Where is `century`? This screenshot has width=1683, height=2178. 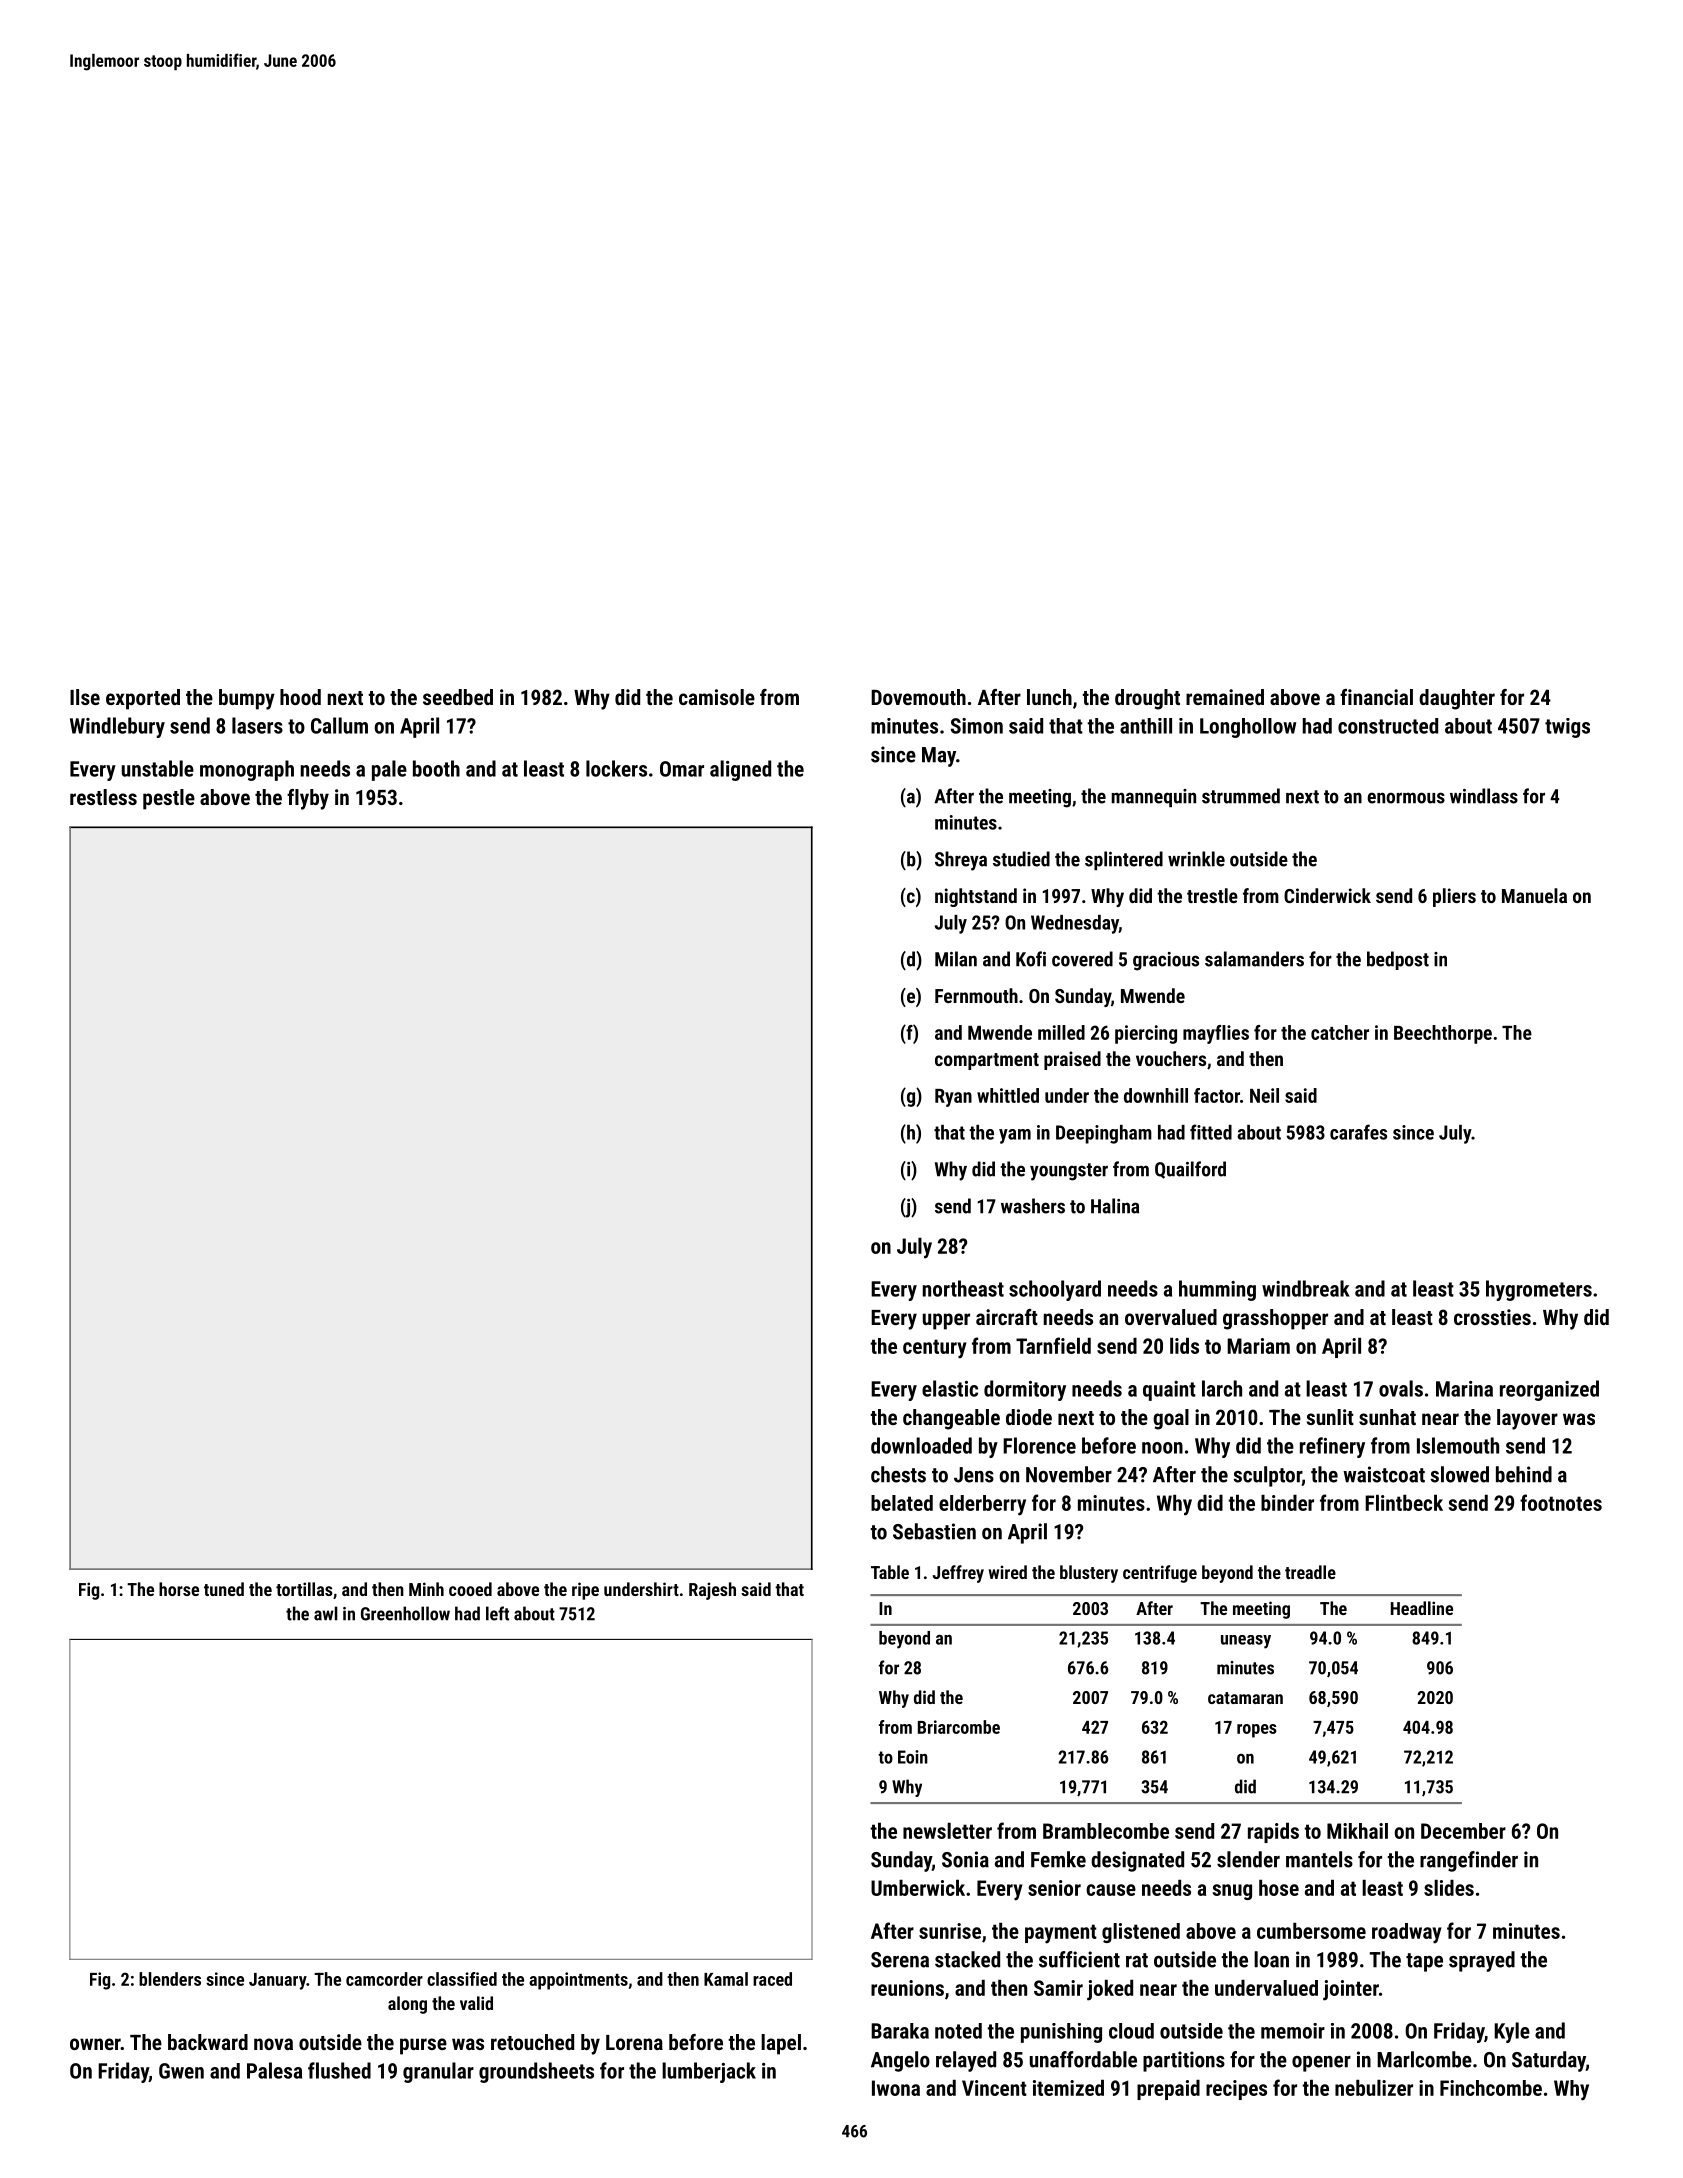 century is located at coordinates (935, 1349).
